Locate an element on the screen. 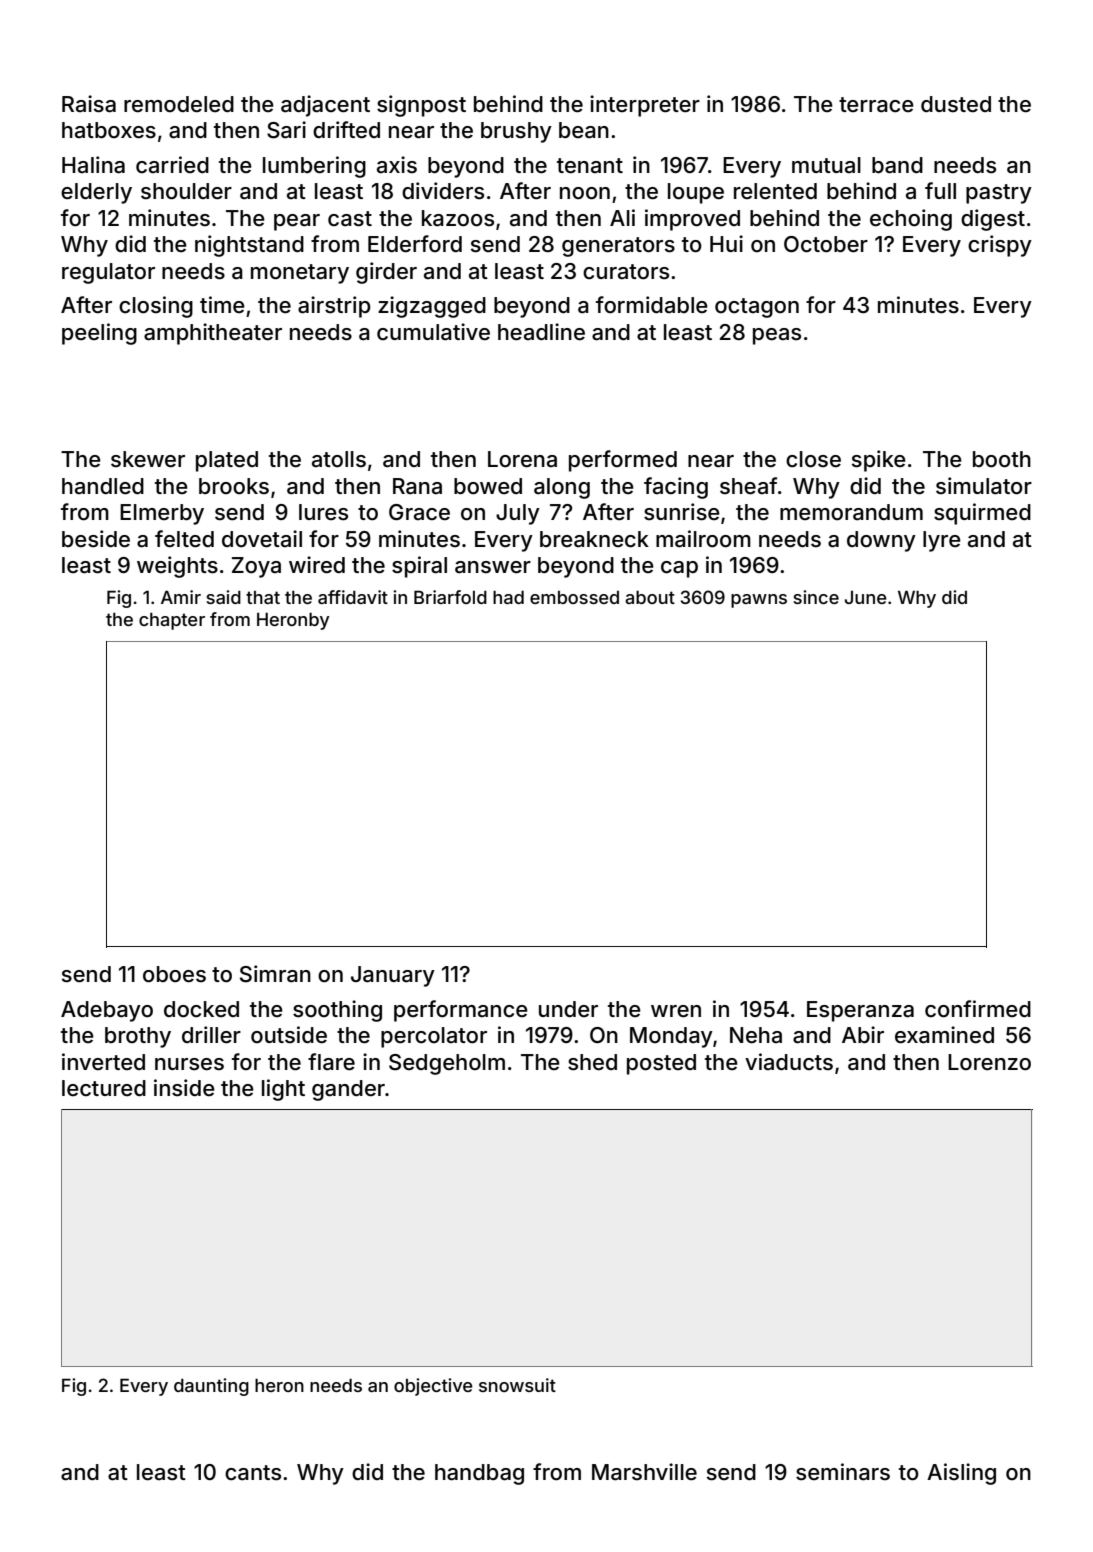 The width and height of the screenshot is (1093, 1552). lectured is located at coordinates (104, 1088).
